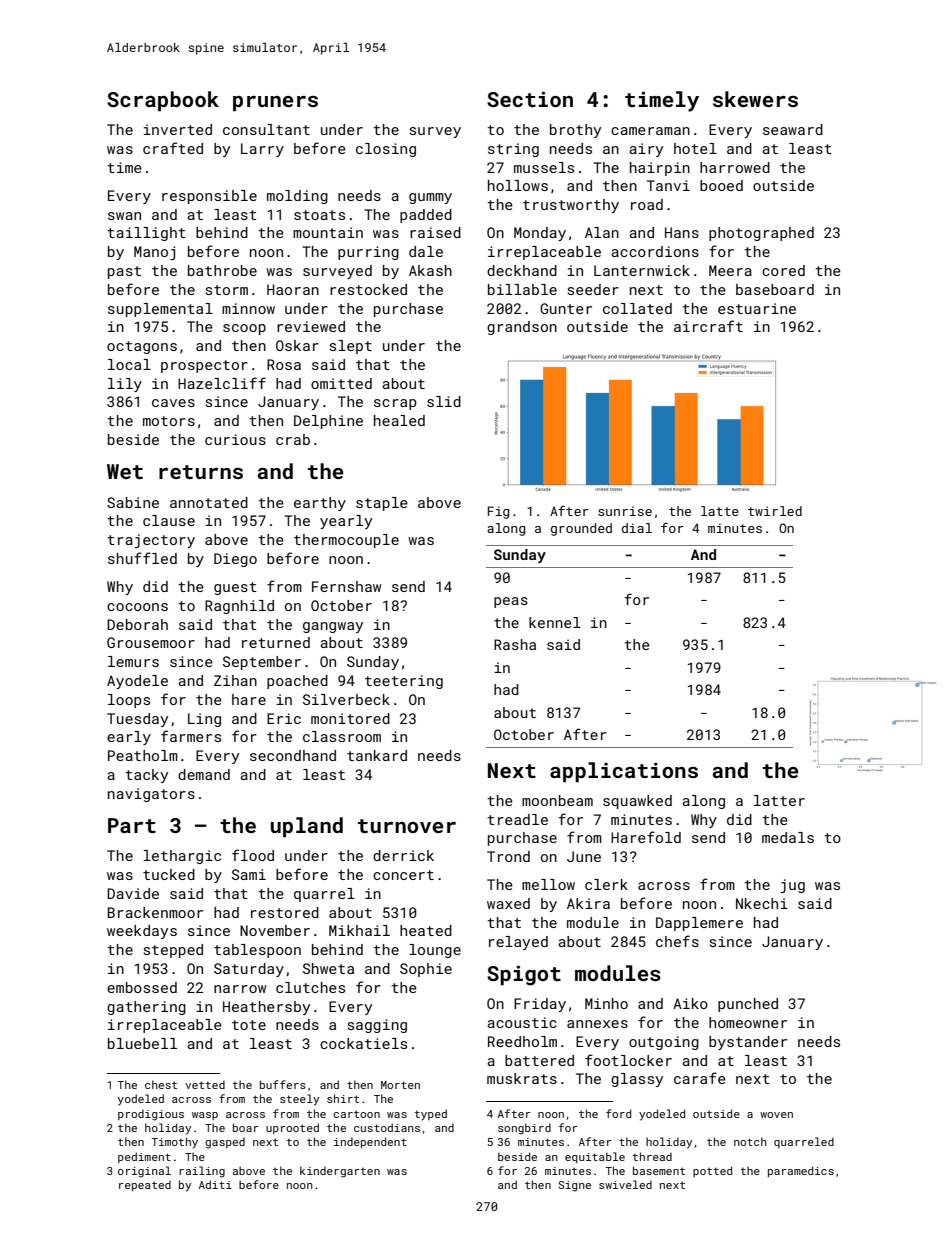 This screenshot has width=952, height=1233. What do you see at coordinates (757, 308) in the screenshot?
I see `estuarine` at bounding box center [757, 308].
